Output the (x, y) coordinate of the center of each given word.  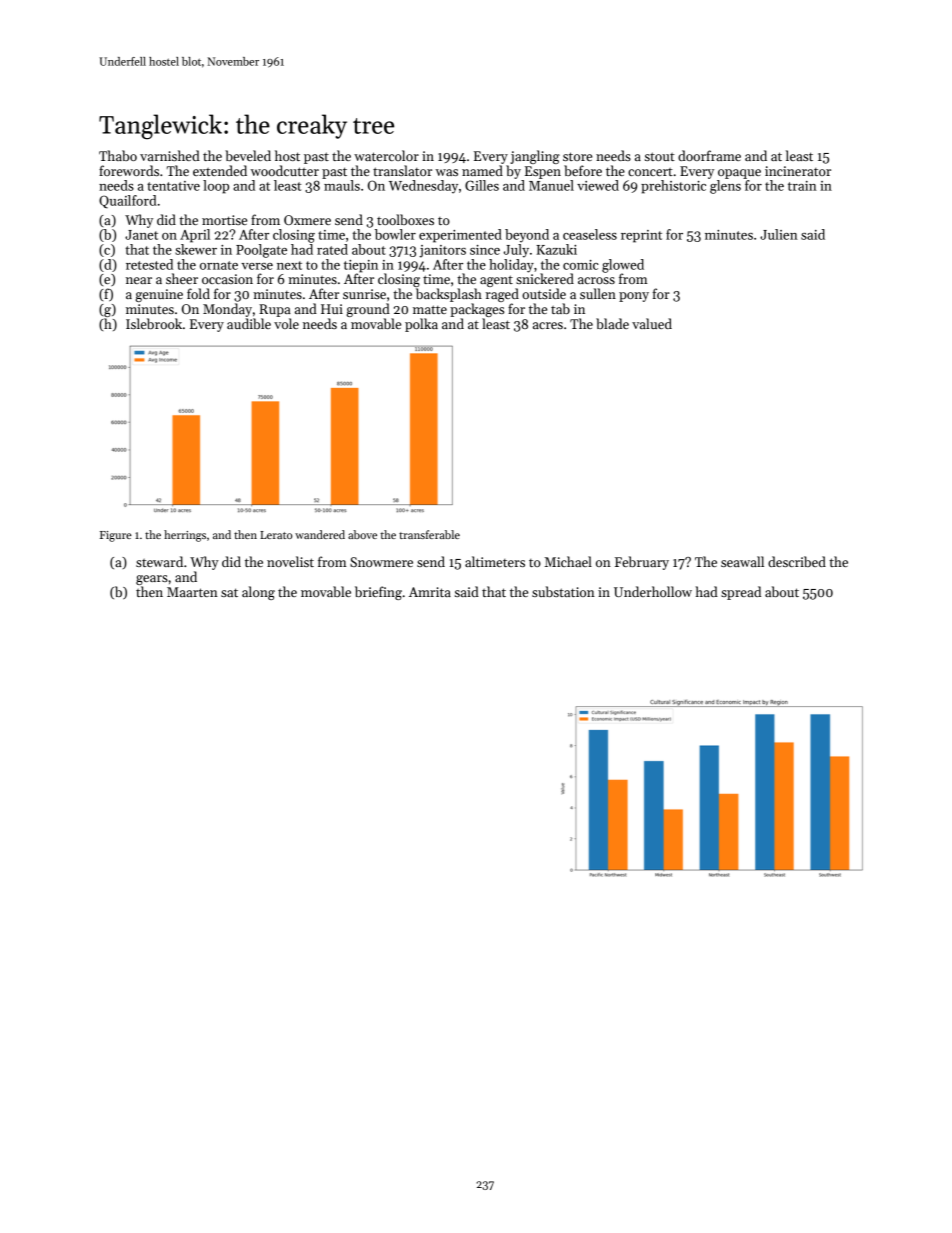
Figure (116, 536)
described (797, 561)
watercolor (386, 155)
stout (660, 156)
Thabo (118, 155)
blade (612, 323)
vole (286, 323)
